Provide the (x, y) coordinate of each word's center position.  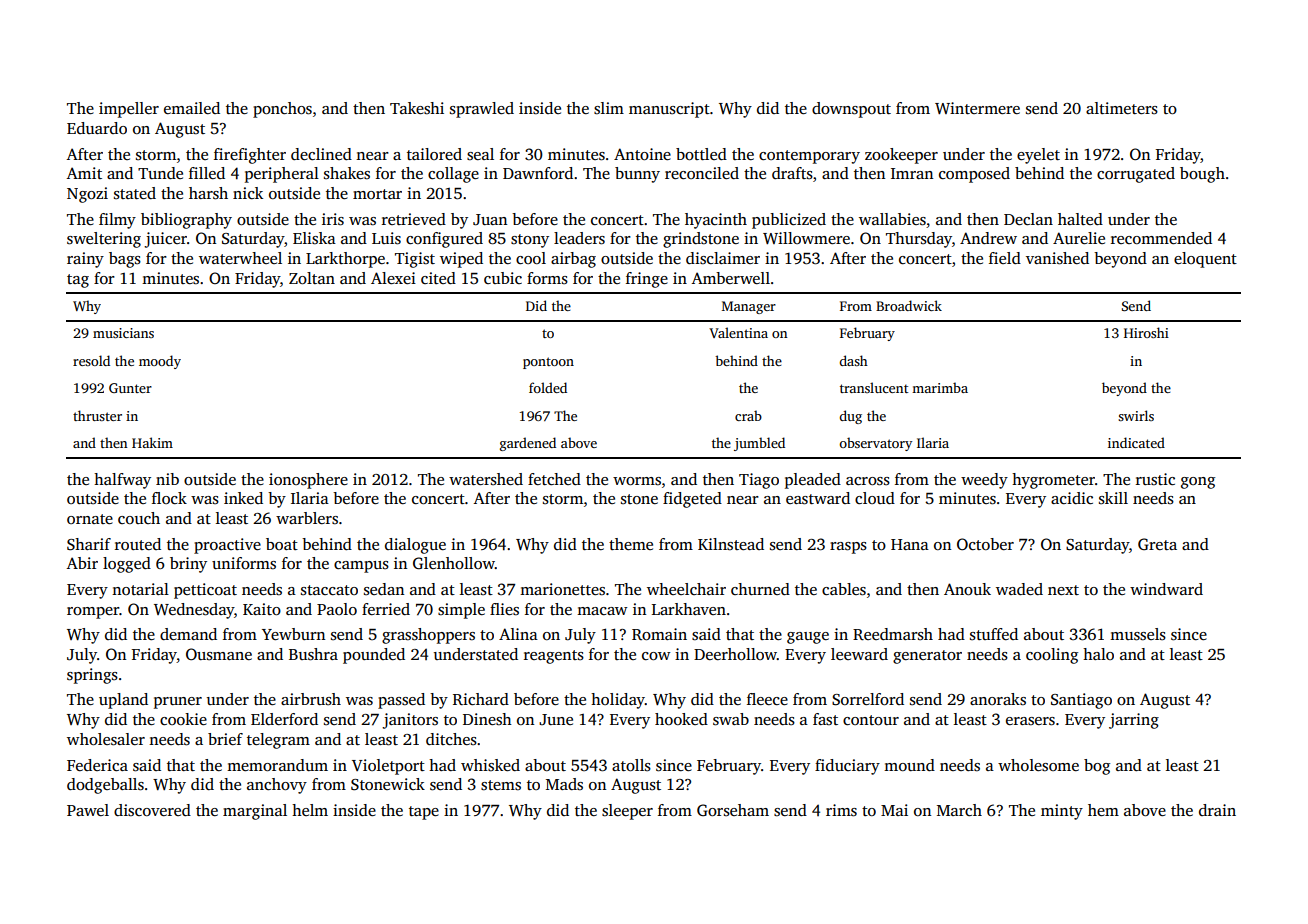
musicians (123, 333)
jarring (1134, 721)
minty (1062, 812)
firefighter (250, 156)
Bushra (313, 654)
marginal (255, 812)
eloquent (1205, 260)
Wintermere (977, 108)
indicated (1136, 442)
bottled (701, 154)
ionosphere (308, 481)
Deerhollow (735, 654)
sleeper (627, 812)
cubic (503, 278)
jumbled (759, 444)
